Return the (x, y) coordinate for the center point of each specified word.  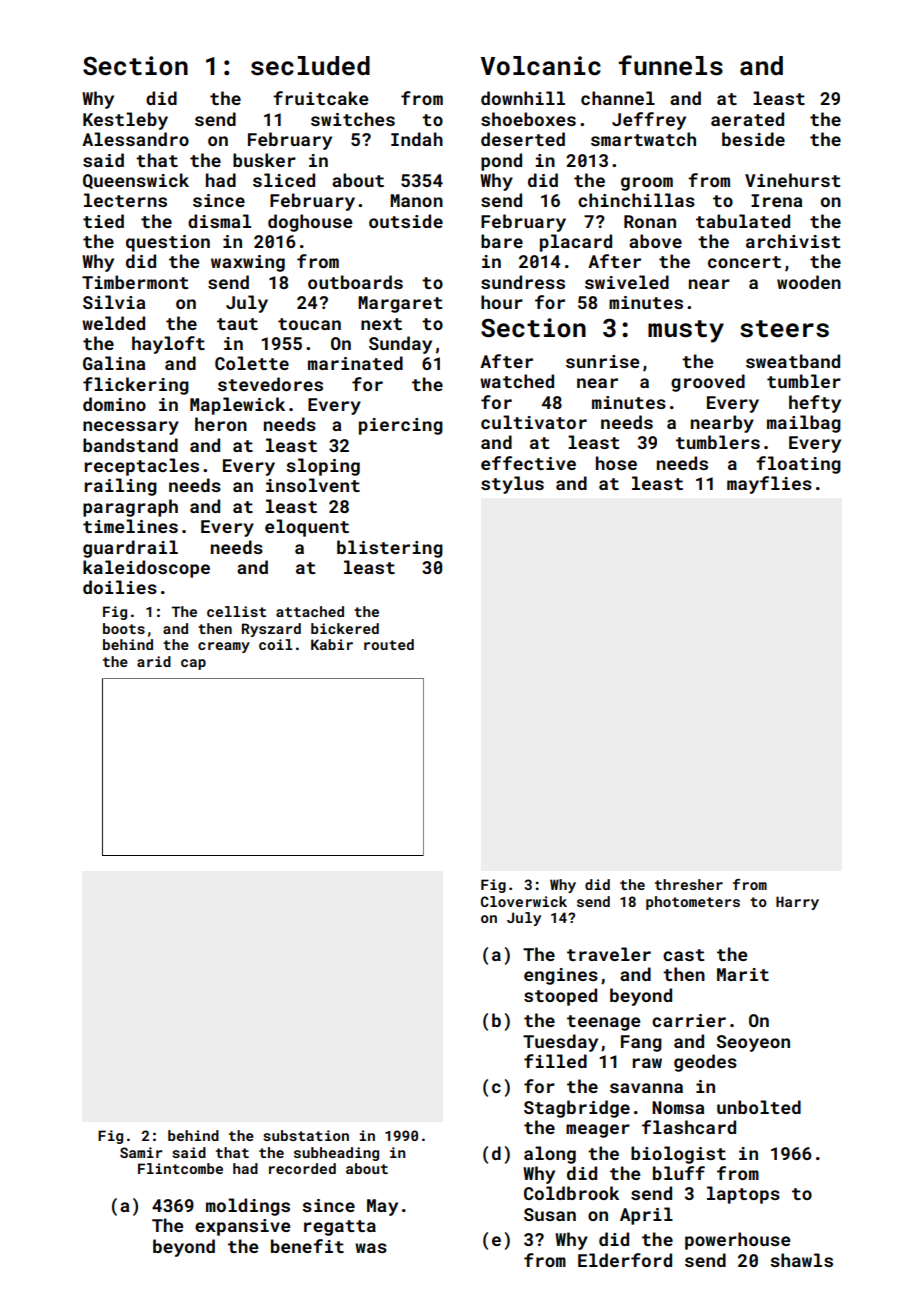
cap (193, 664)
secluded (310, 66)
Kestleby (125, 121)
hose (616, 463)
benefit (307, 1246)
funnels (671, 65)
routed (389, 644)
